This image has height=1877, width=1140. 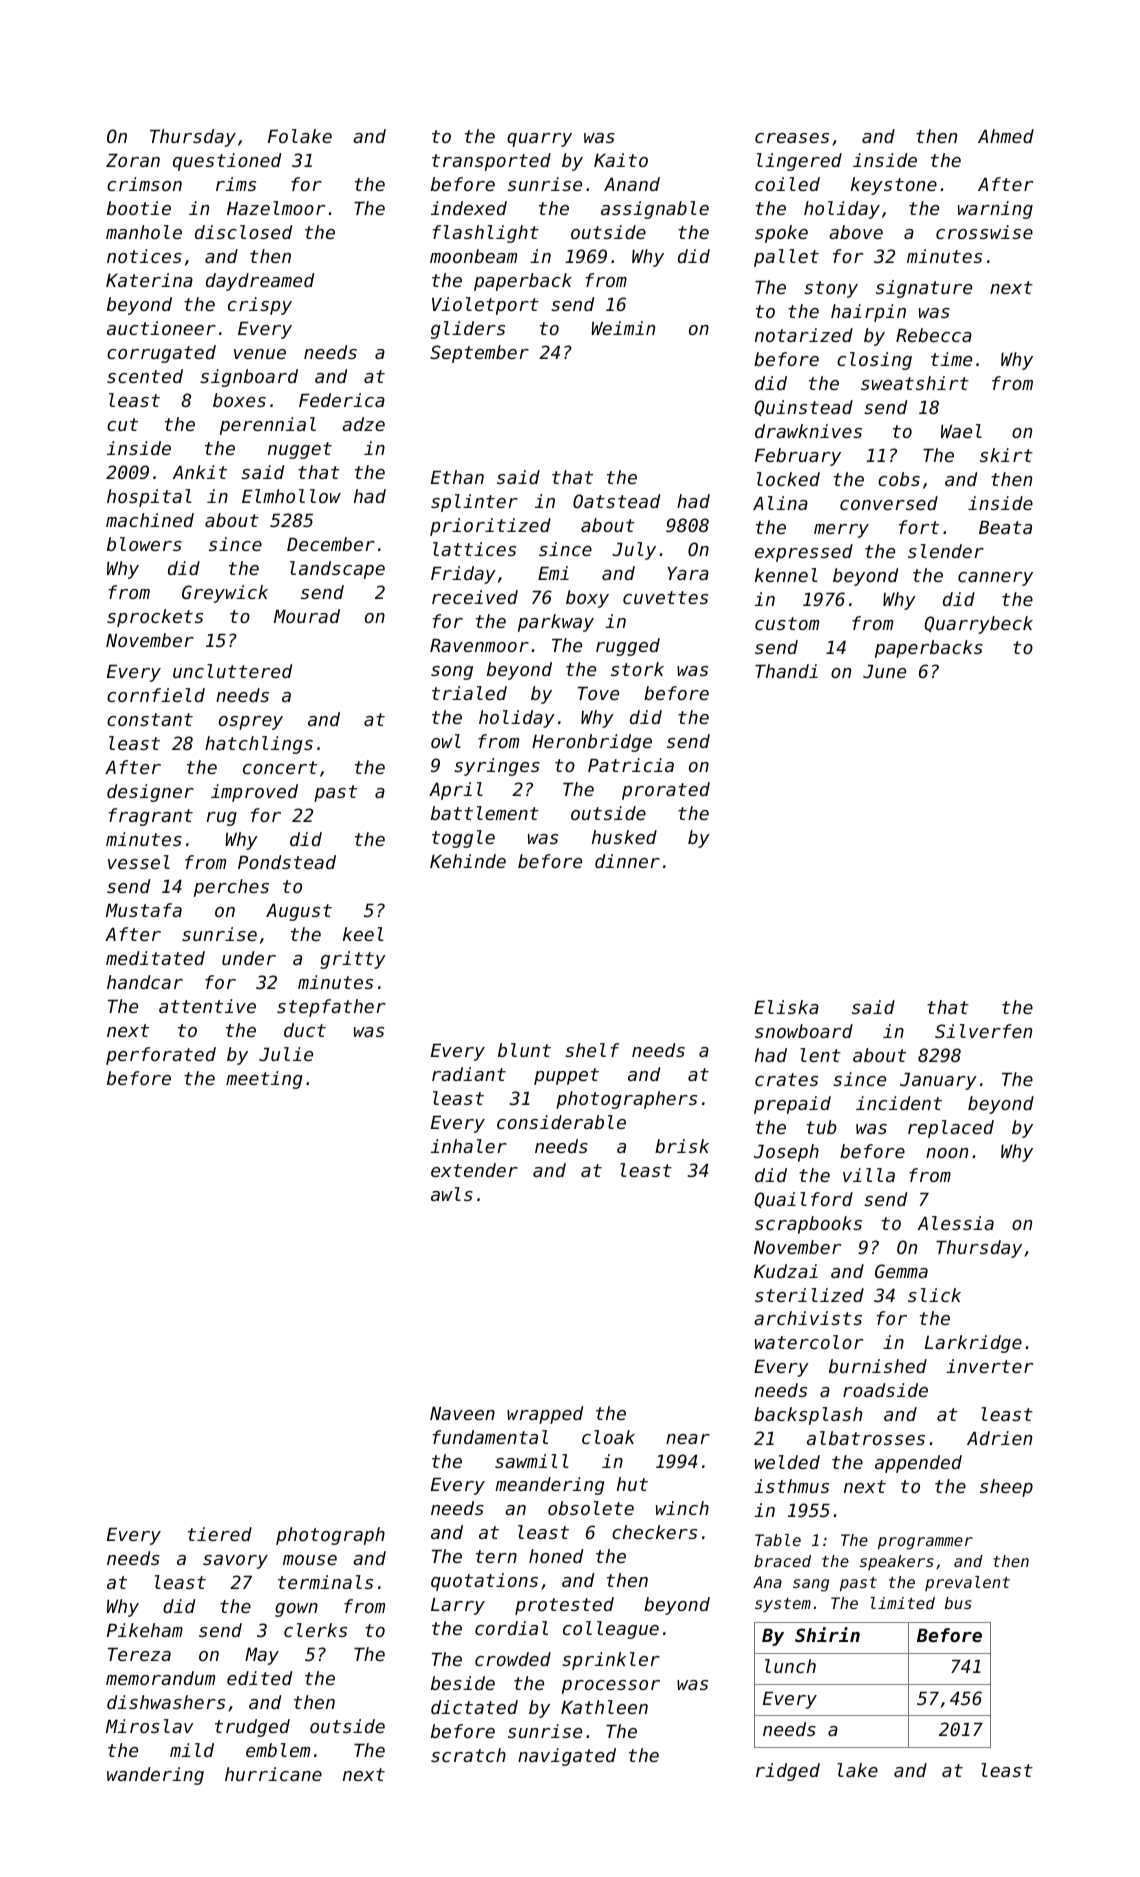 What do you see at coordinates (946, 551) in the image?
I see `slender` at bounding box center [946, 551].
